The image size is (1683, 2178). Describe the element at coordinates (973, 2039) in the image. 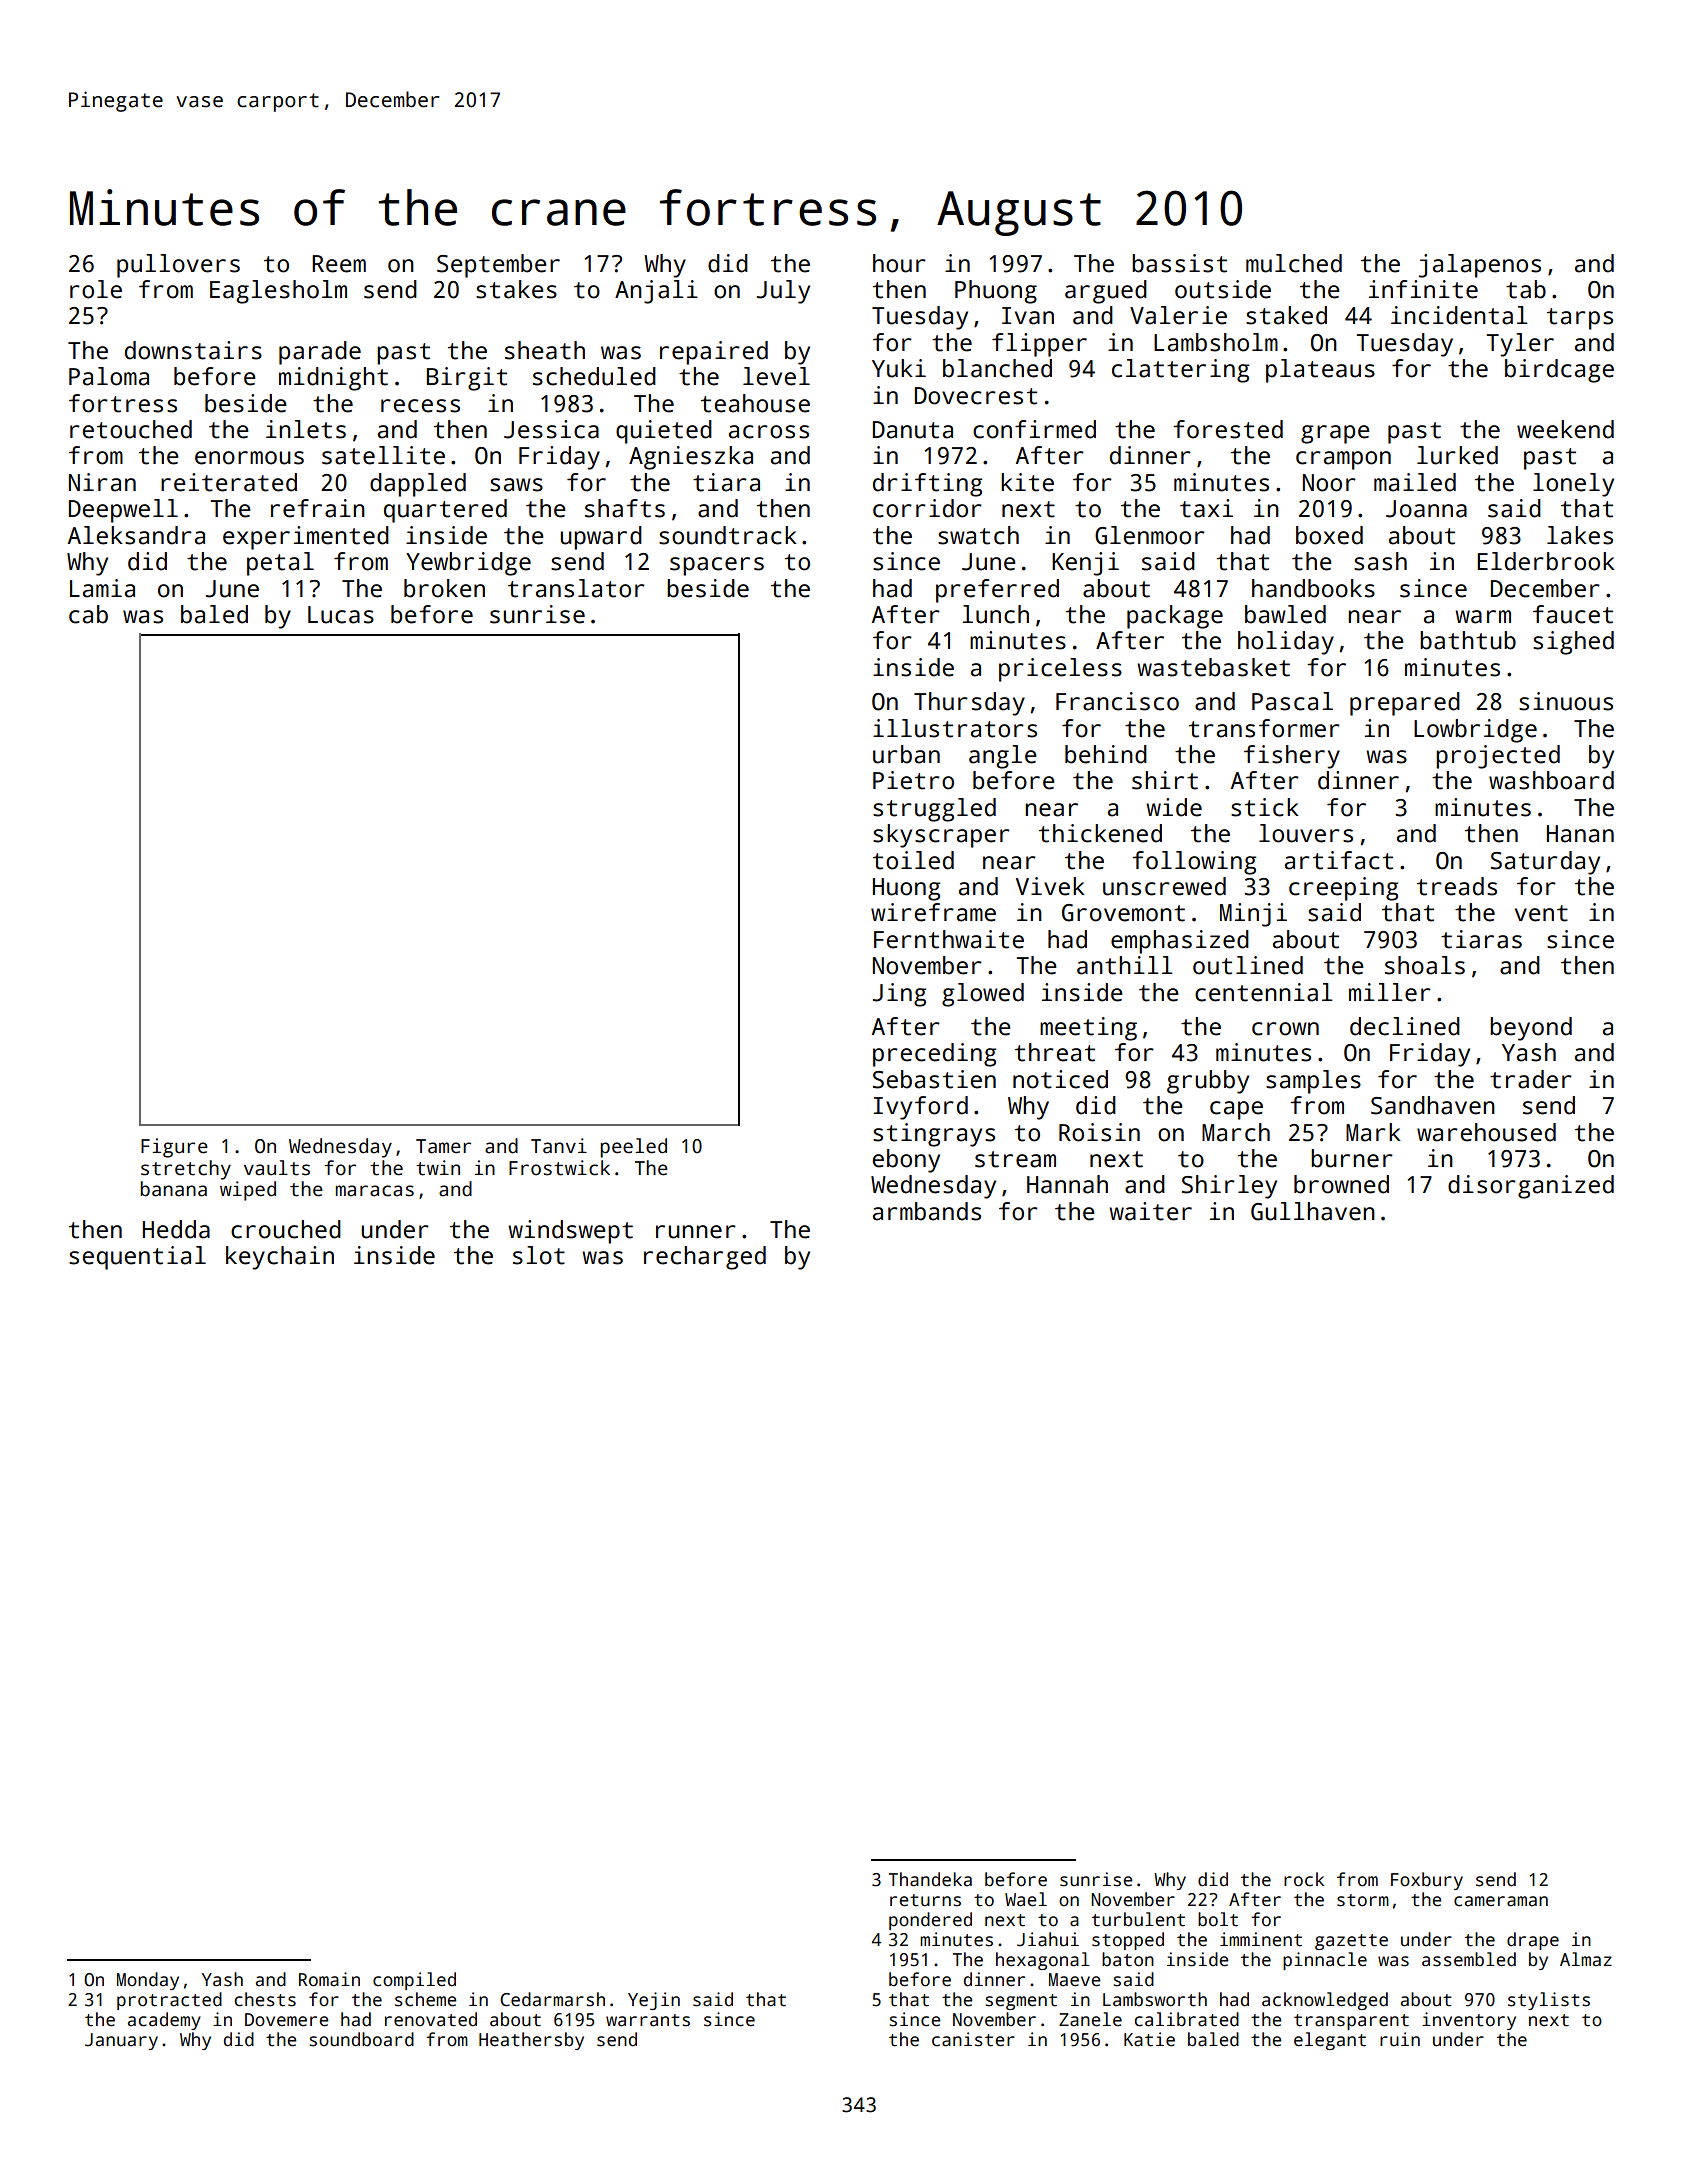

I see `canister` at that location.
